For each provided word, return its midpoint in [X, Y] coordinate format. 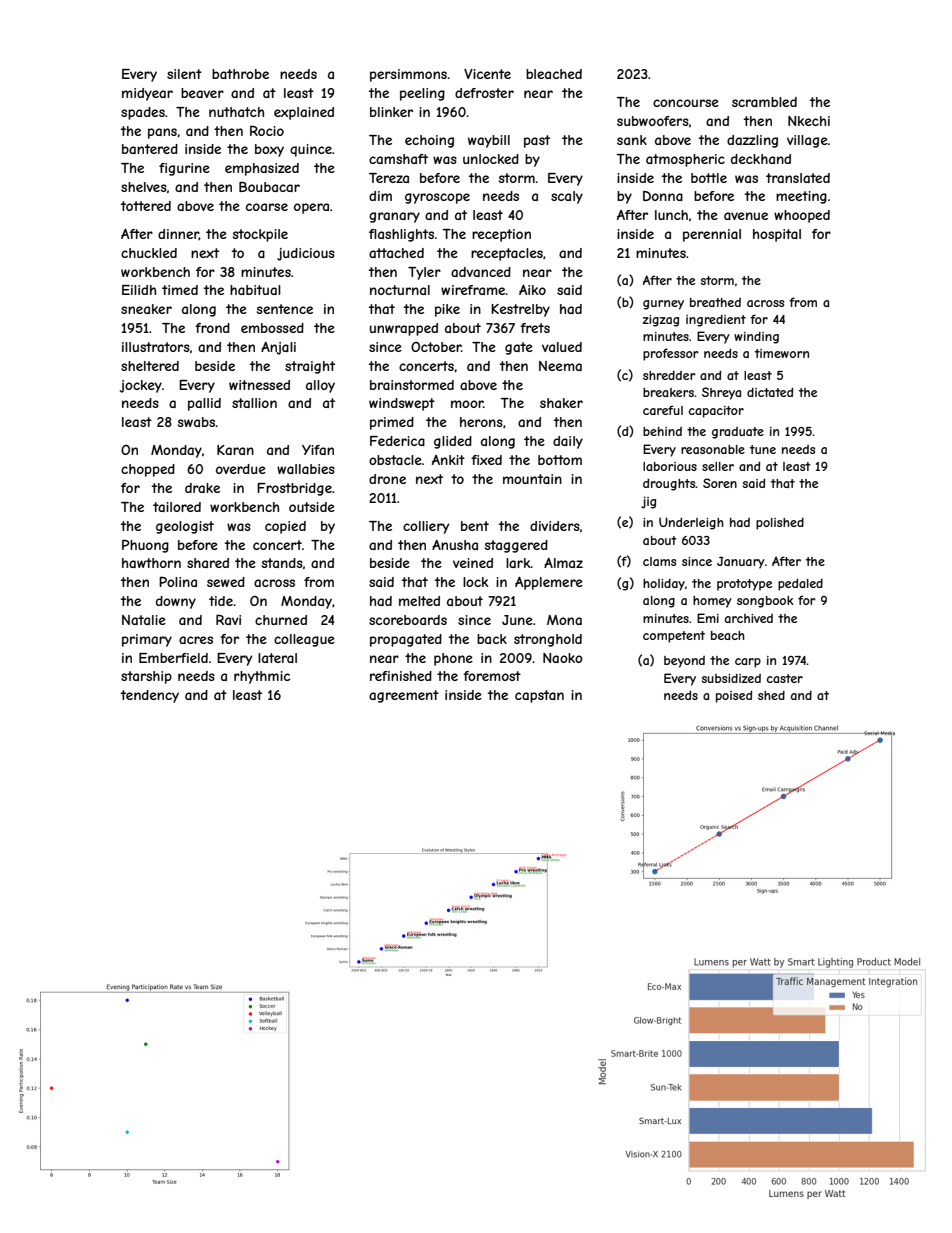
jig [648, 502]
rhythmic [262, 677]
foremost [492, 676]
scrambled [764, 102]
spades [143, 113]
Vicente [487, 74]
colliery [426, 527]
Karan [235, 450]
